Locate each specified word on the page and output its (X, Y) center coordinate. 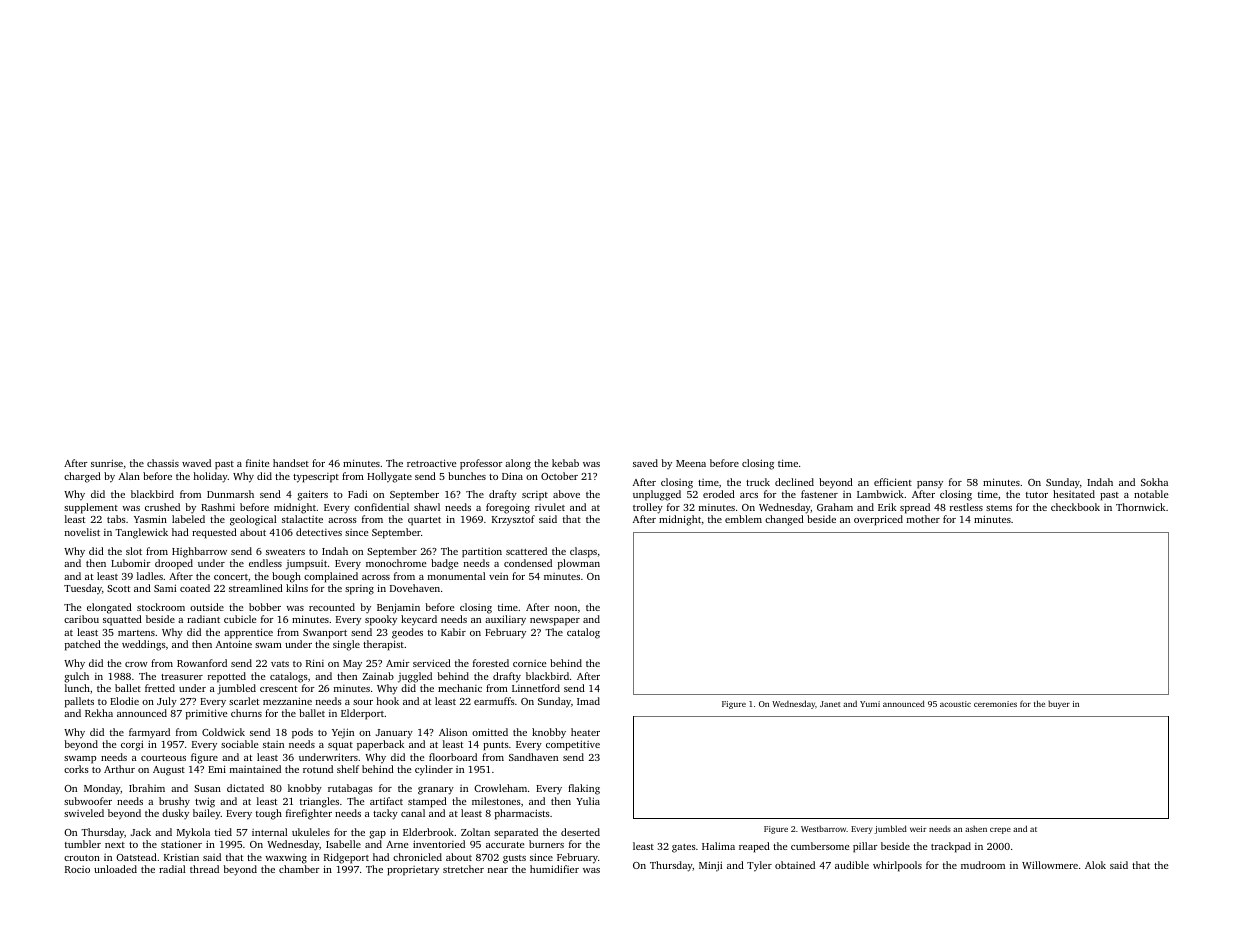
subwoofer (88, 801)
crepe (1000, 830)
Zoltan (475, 832)
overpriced (878, 520)
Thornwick (1140, 507)
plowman (579, 564)
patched (83, 645)
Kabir (453, 632)
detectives (319, 532)
